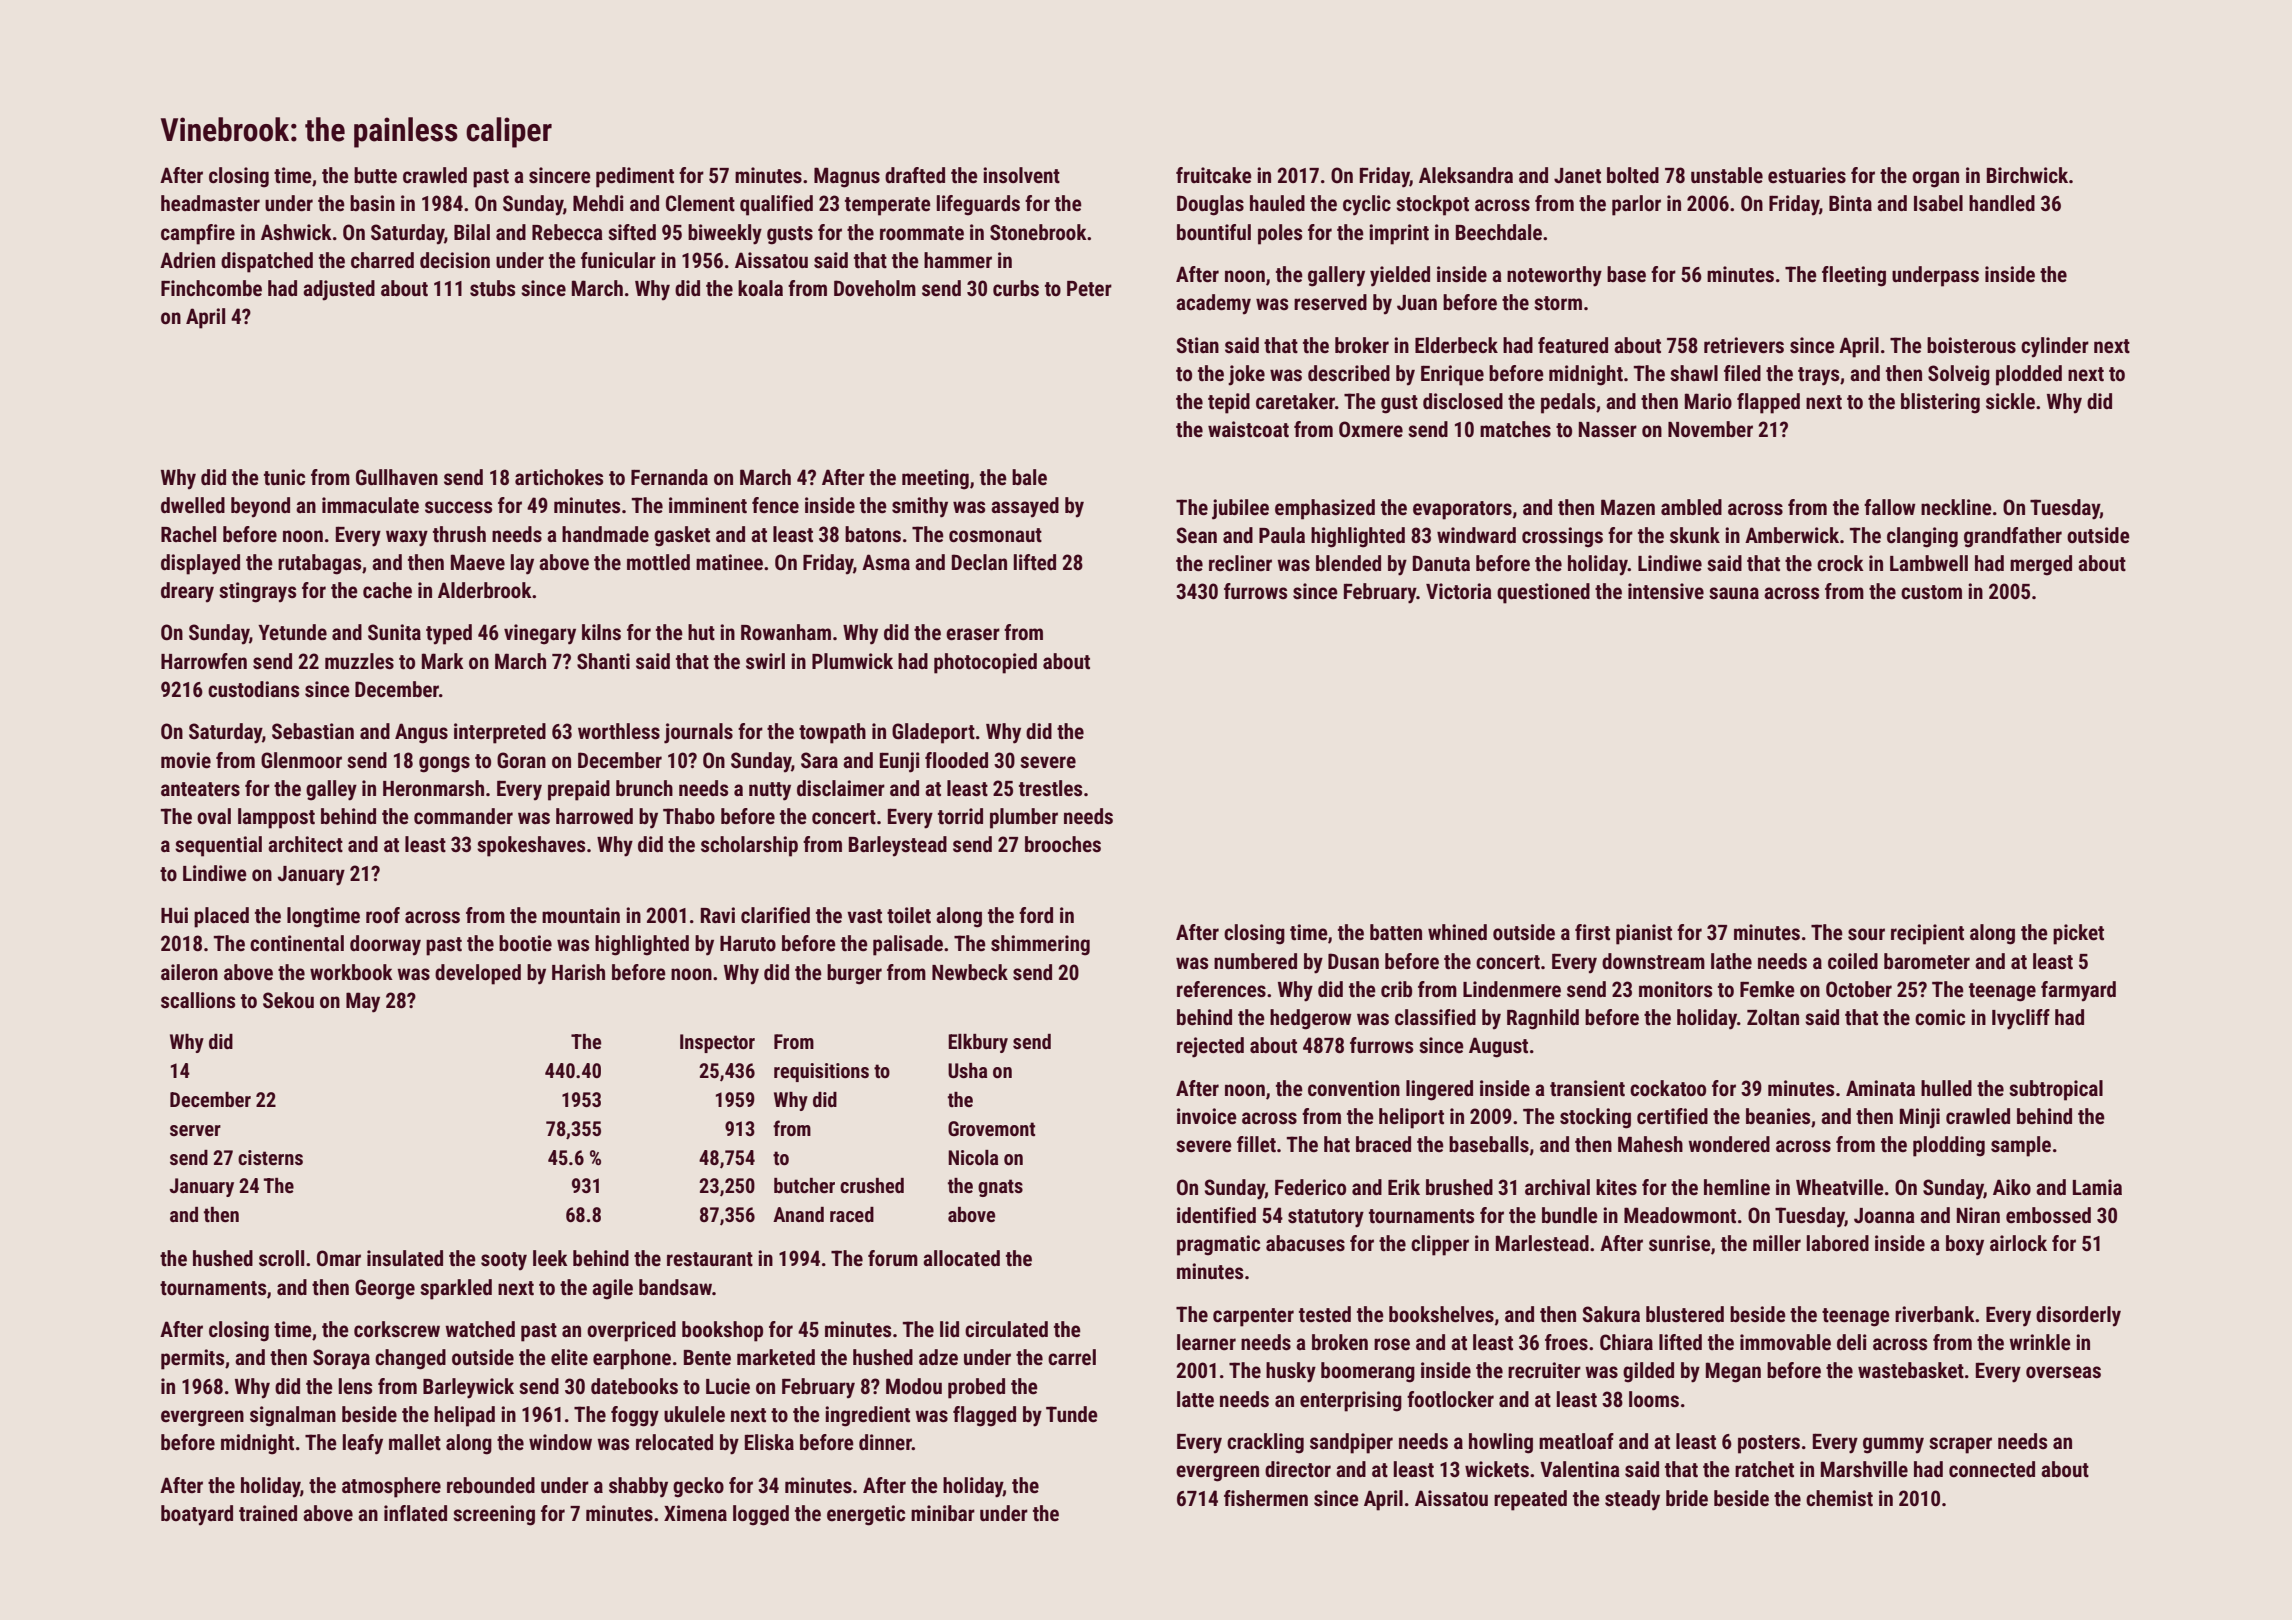 This page has height=1620, width=2292. What do you see at coordinates (915, 175) in the page?
I see `drafted` at bounding box center [915, 175].
